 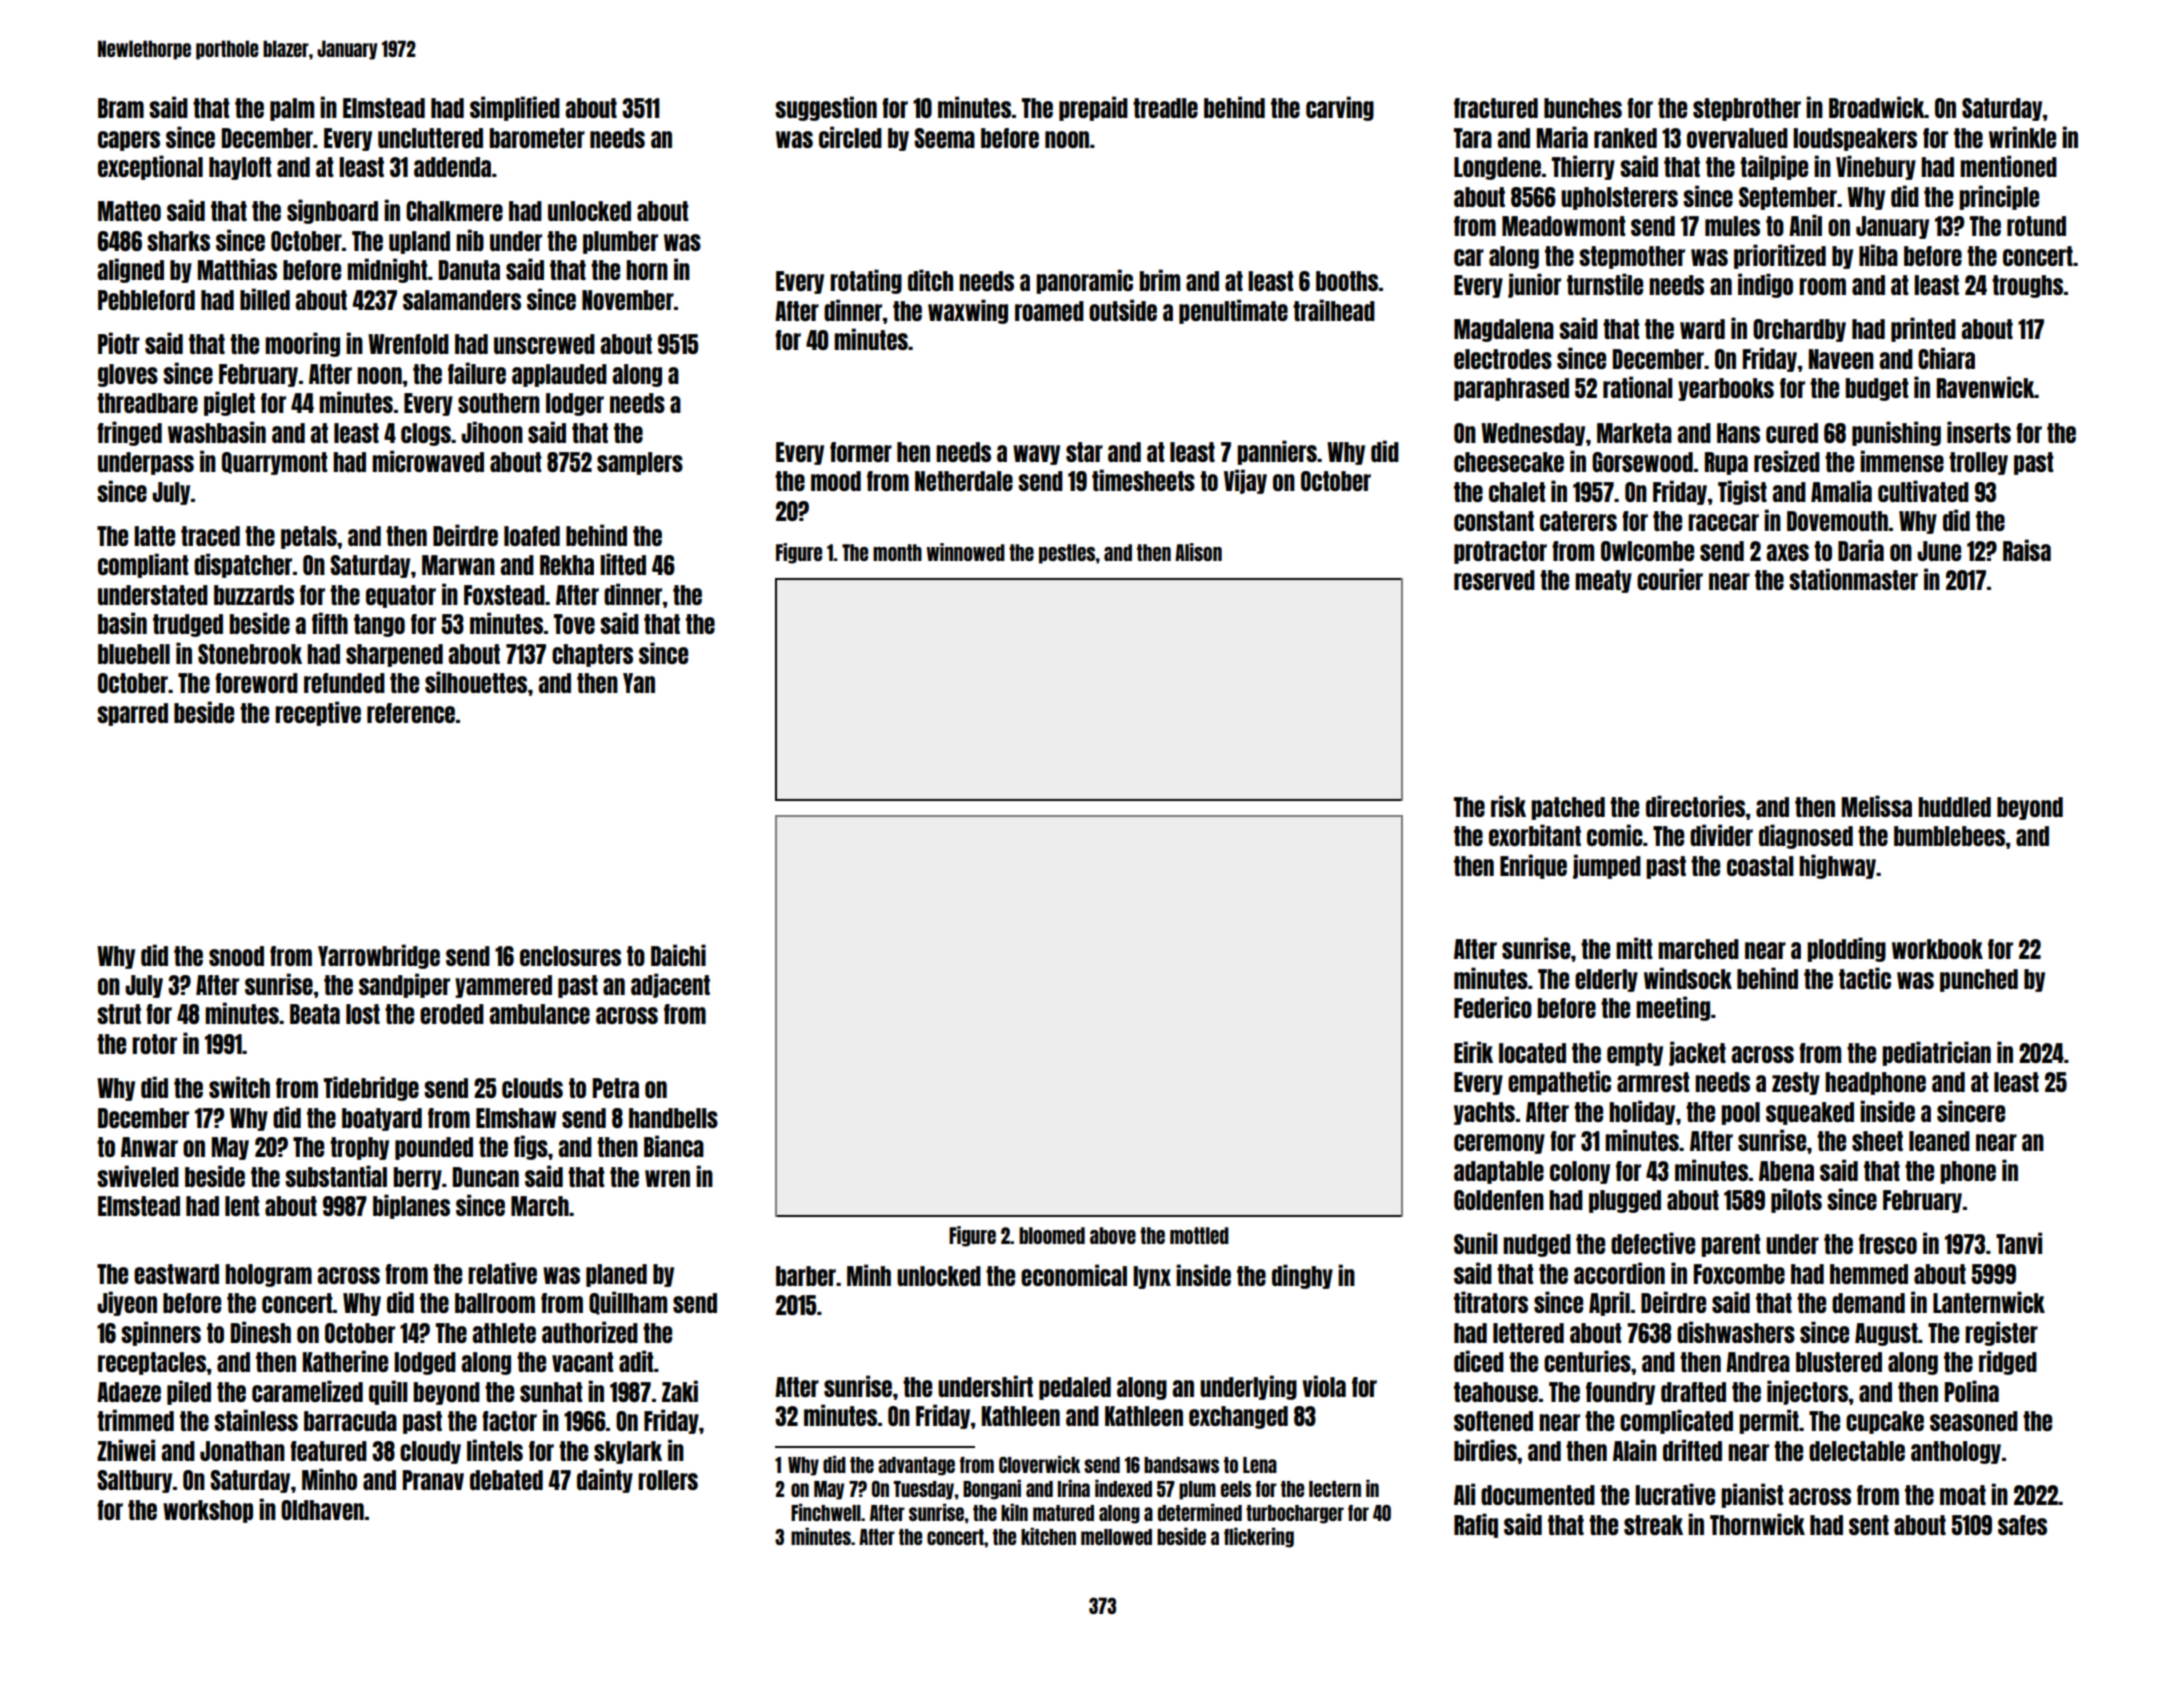 I want to click on rotund, so click(x=2036, y=226).
